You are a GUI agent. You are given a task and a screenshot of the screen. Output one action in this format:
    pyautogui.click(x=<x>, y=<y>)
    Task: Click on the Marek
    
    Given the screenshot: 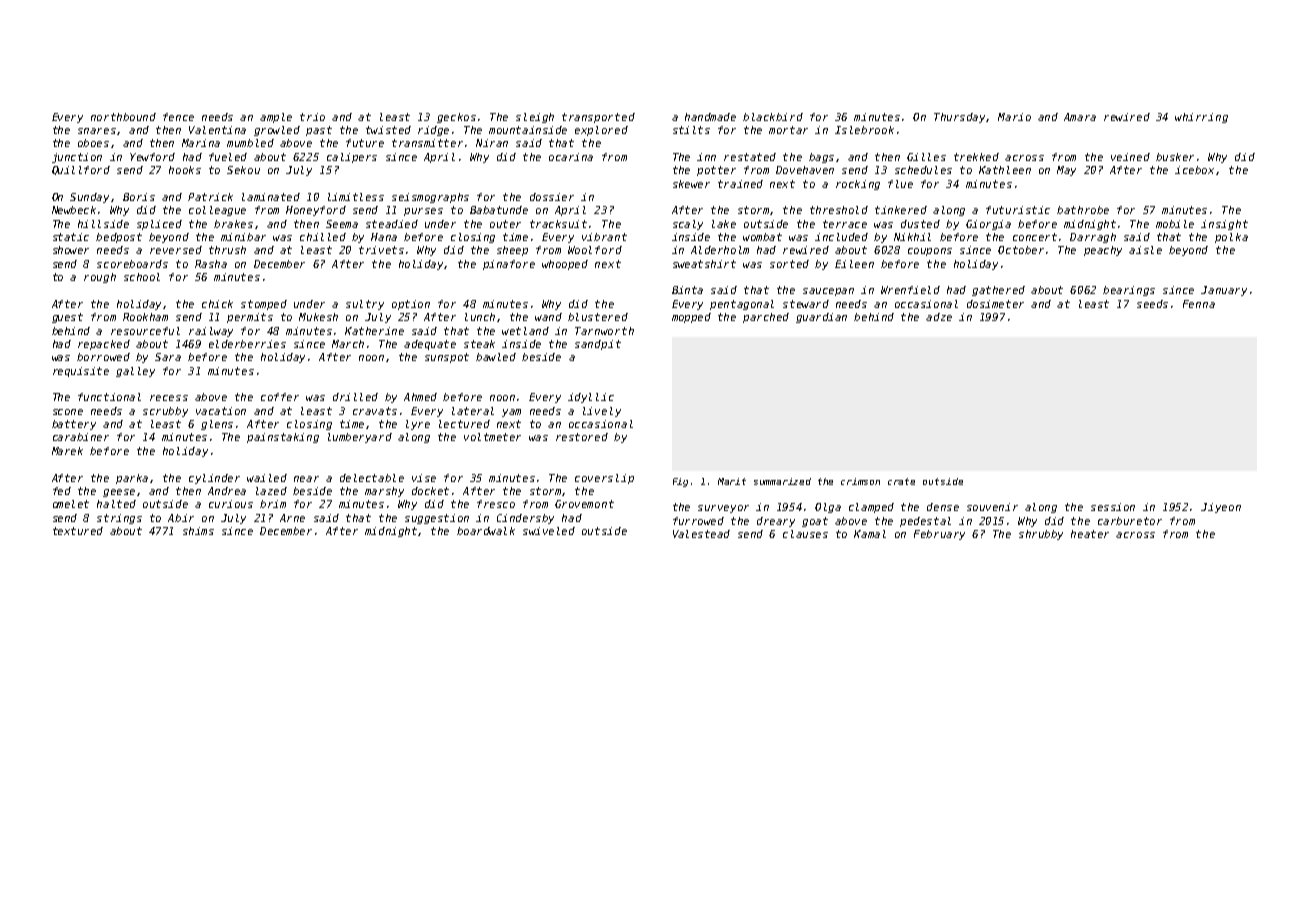 What is the action you would take?
    pyautogui.click(x=67, y=451)
